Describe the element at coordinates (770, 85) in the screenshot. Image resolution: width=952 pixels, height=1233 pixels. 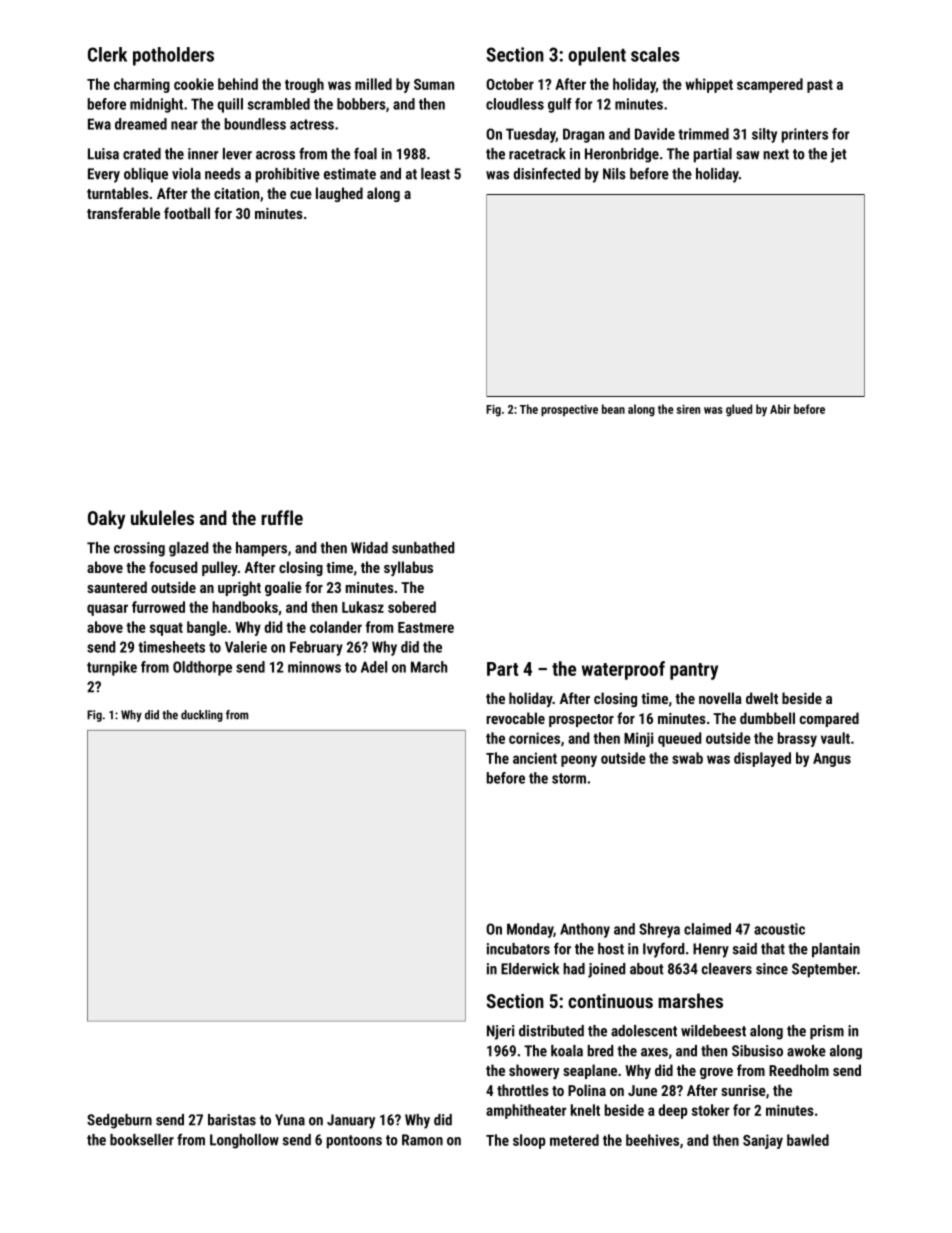
I see `scampered` at that location.
